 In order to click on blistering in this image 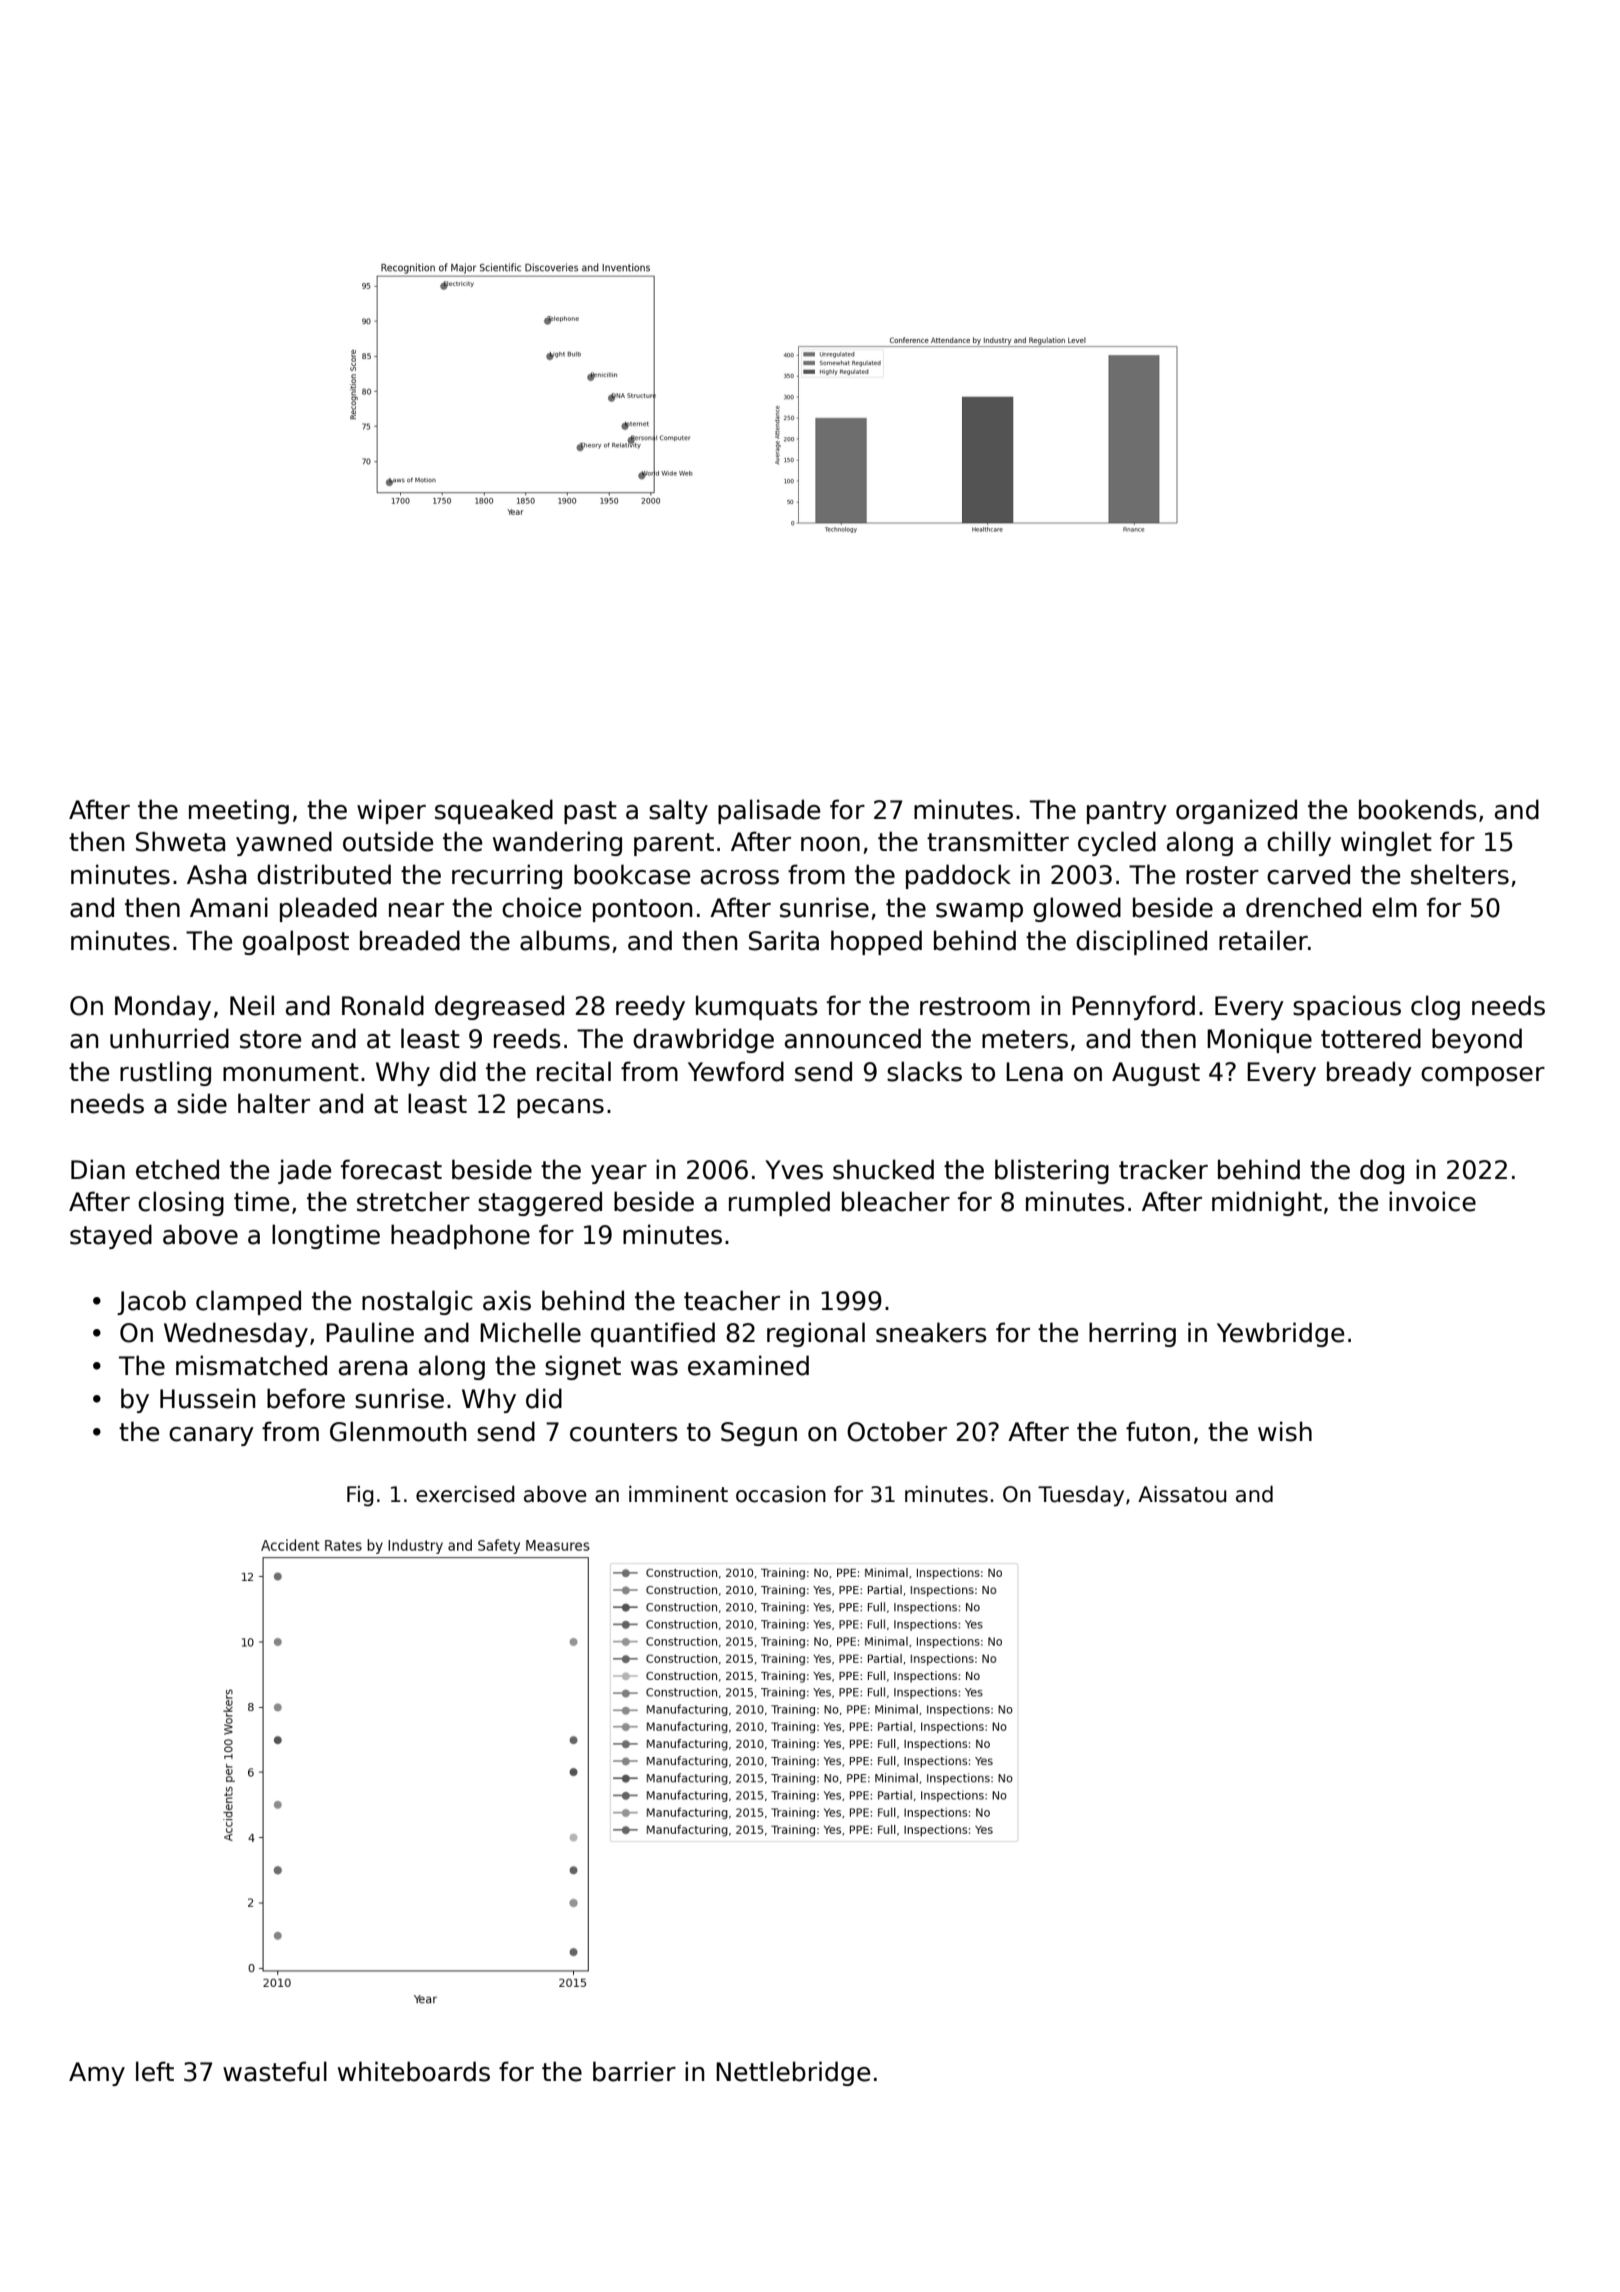, I will do `click(1052, 1171)`.
